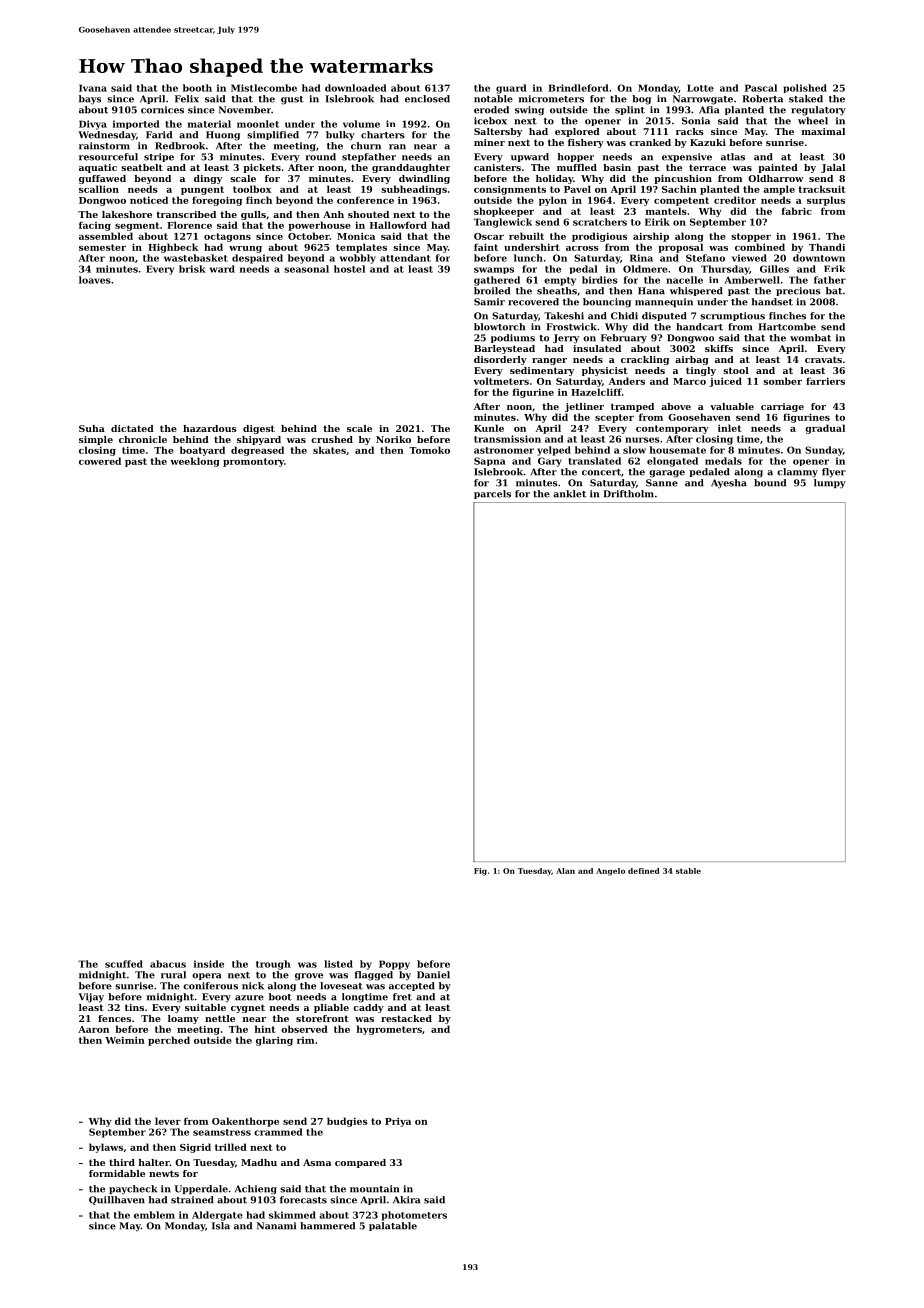  What do you see at coordinates (124, 964) in the page?
I see `scuffed` at bounding box center [124, 964].
